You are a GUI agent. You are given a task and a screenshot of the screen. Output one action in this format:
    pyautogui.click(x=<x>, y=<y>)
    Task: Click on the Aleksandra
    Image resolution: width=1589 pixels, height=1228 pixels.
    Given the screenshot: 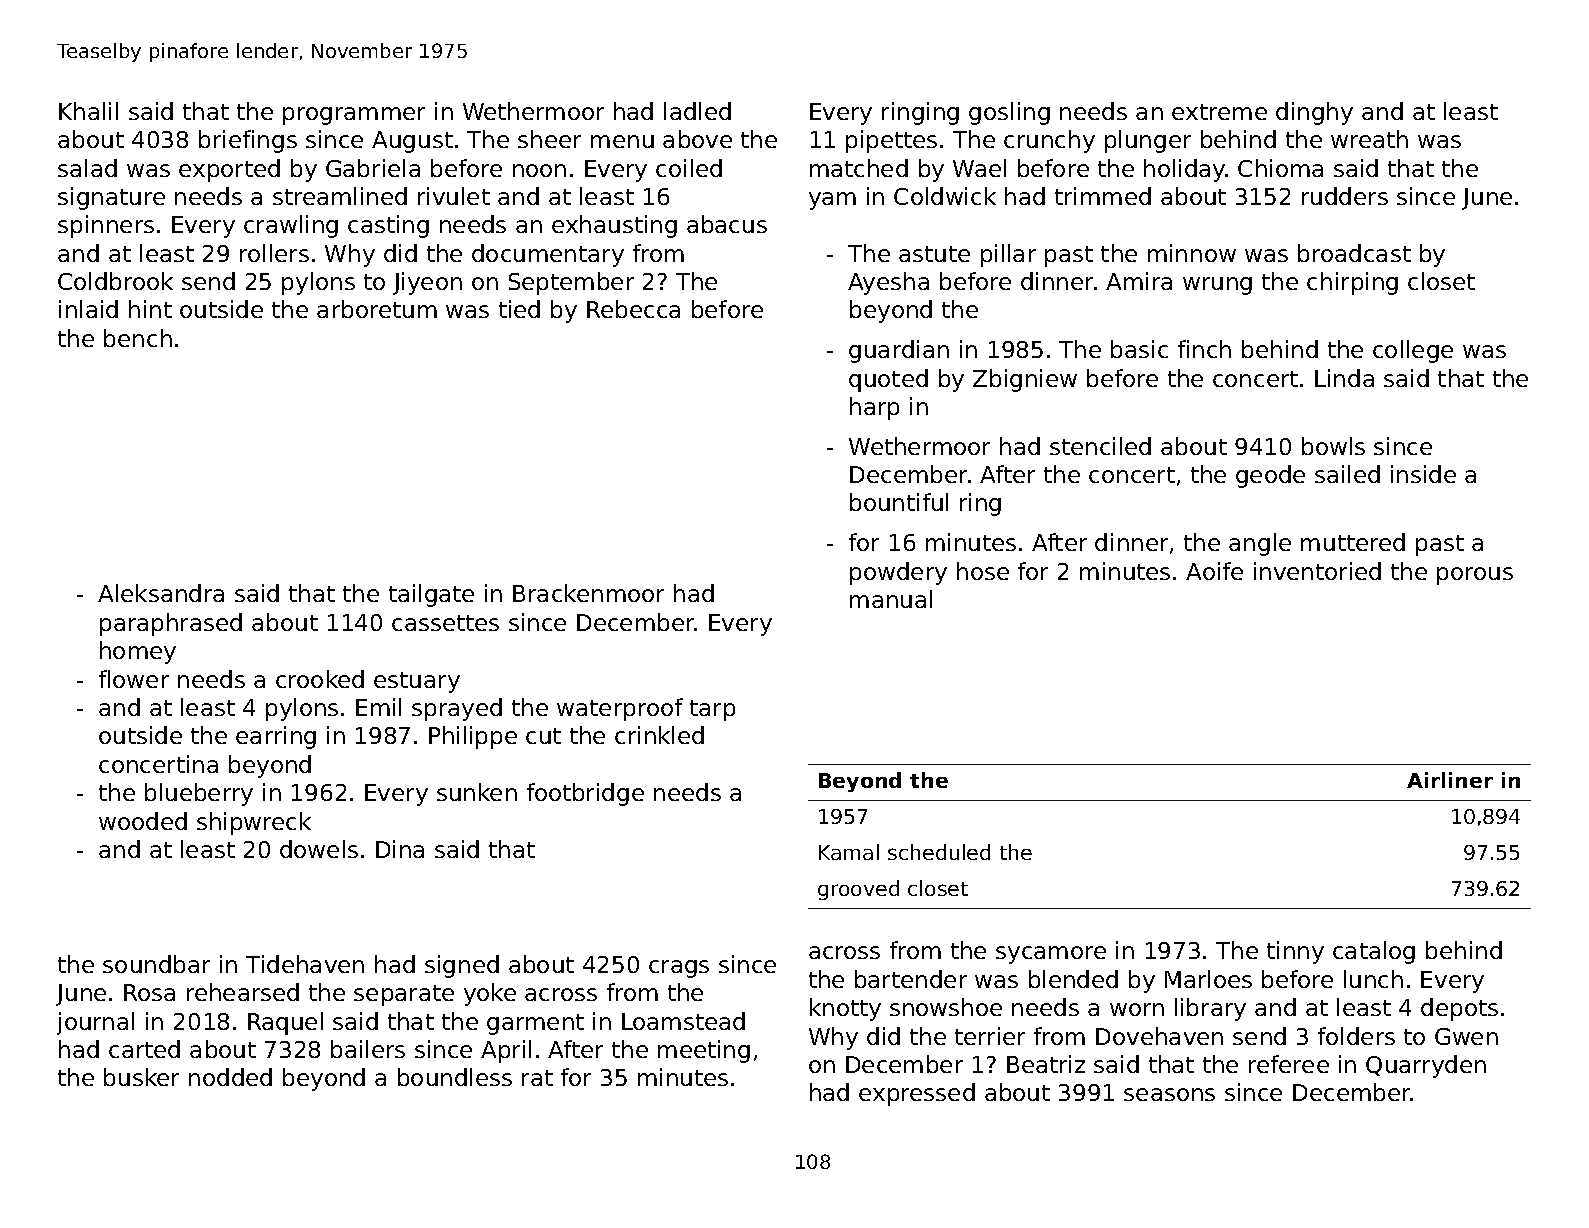 What is the action you would take?
    pyautogui.click(x=161, y=593)
